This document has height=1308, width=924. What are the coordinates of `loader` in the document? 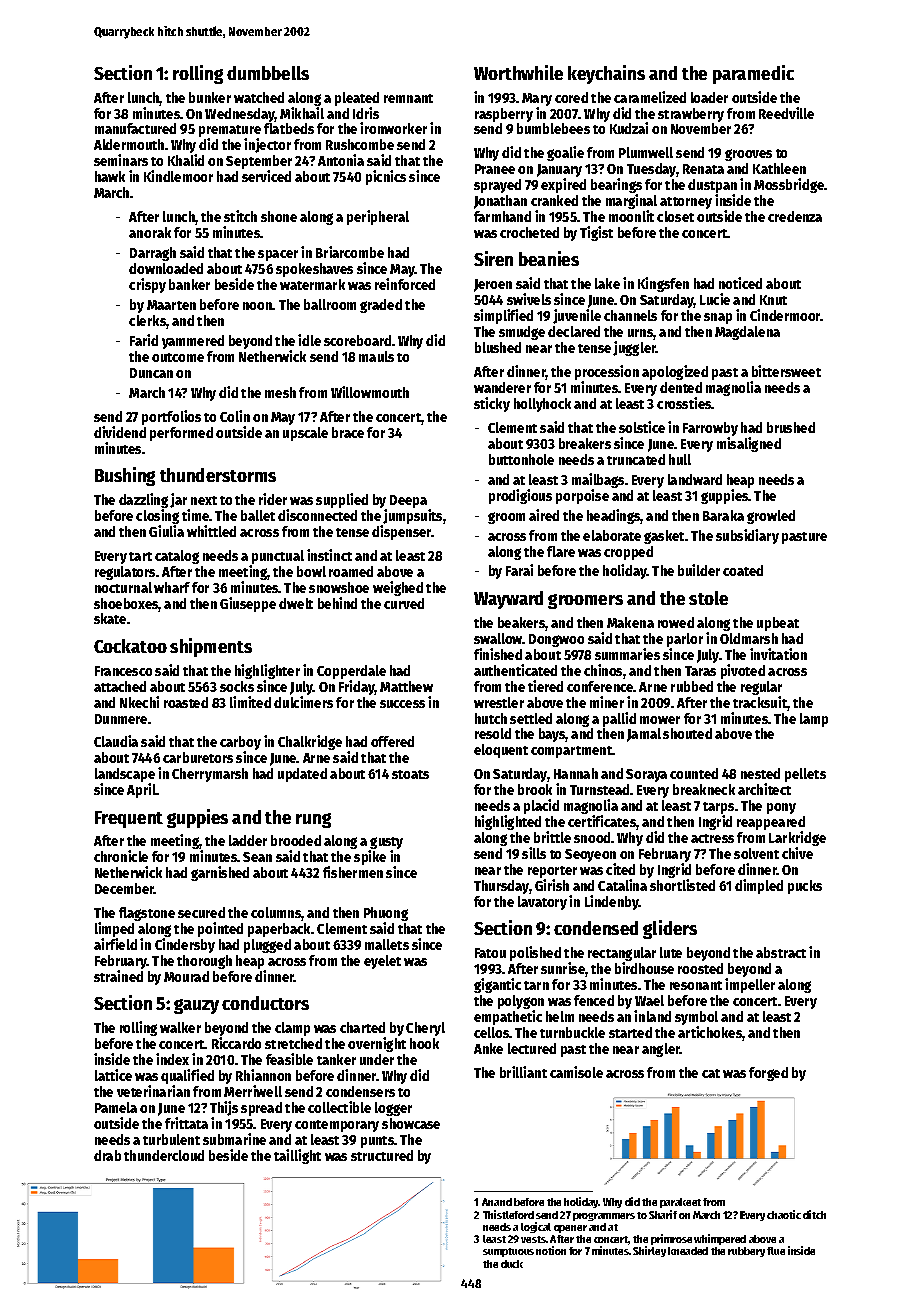 It's located at (709, 97).
